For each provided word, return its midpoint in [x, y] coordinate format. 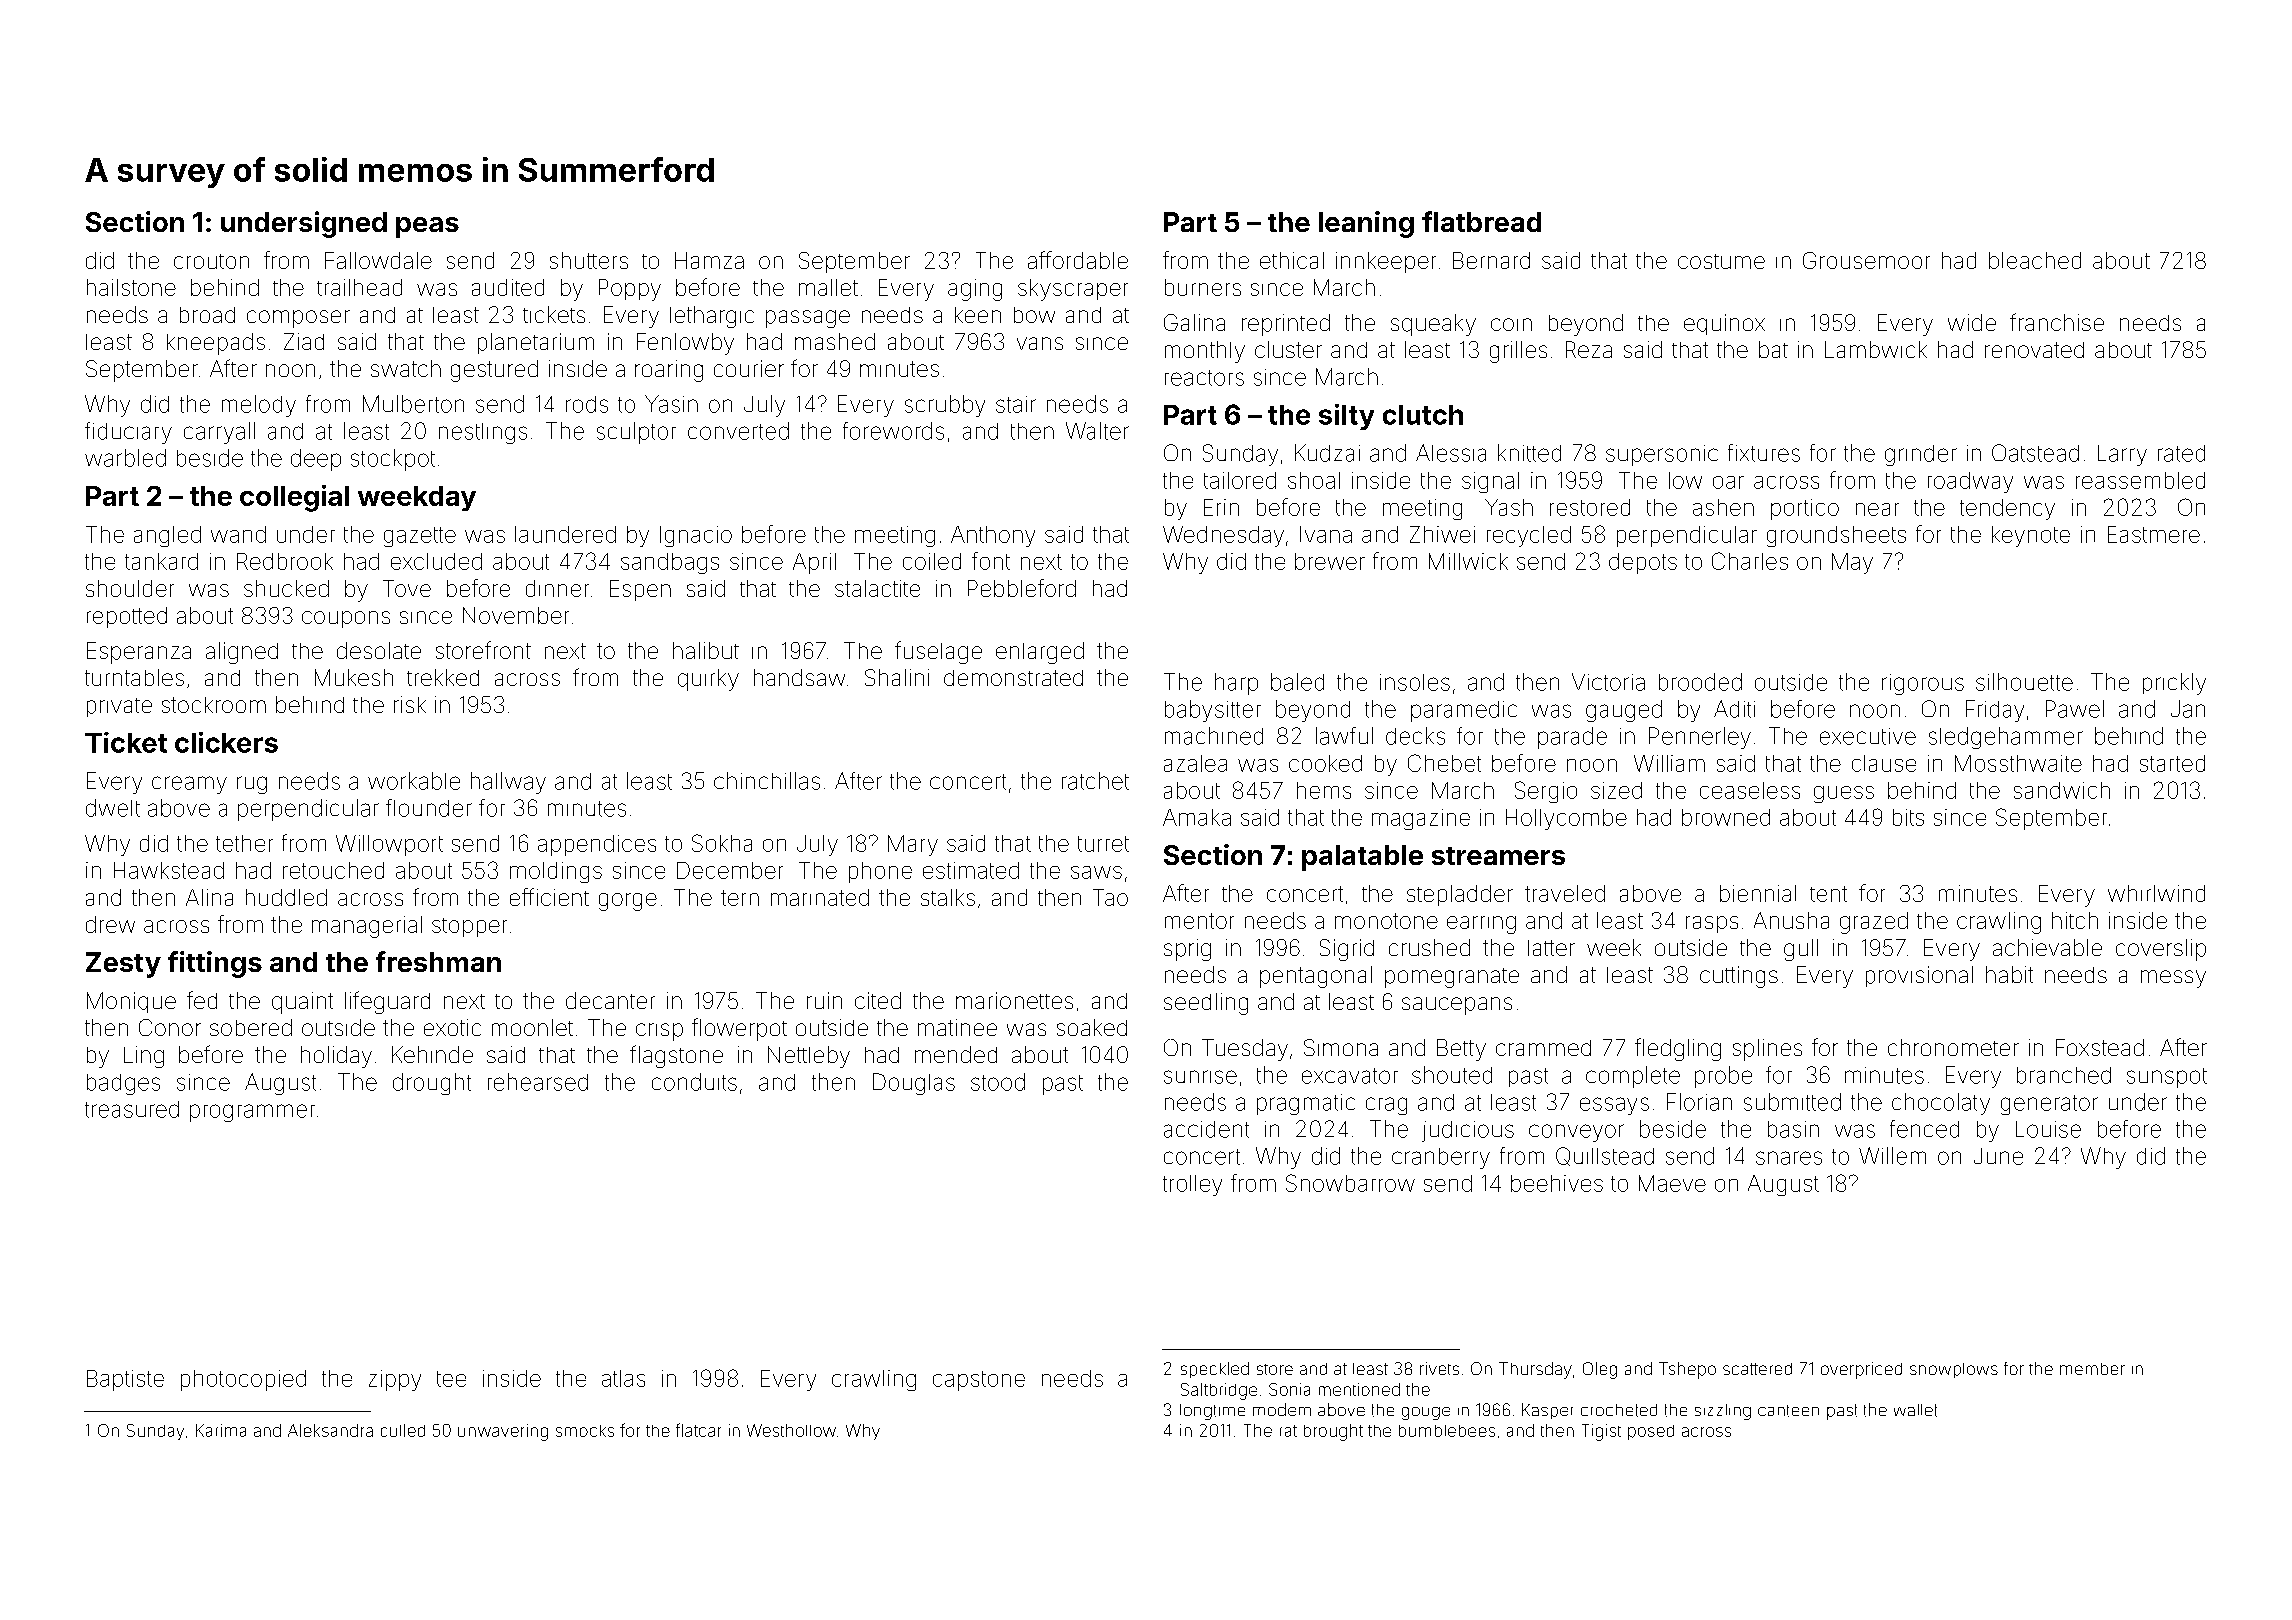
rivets [1439, 1368]
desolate [379, 650]
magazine [1421, 819]
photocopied [243, 1380]
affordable [1078, 260]
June [1998, 1156]
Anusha [1791, 920]
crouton [211, 261]
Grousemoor [1866, 260]
